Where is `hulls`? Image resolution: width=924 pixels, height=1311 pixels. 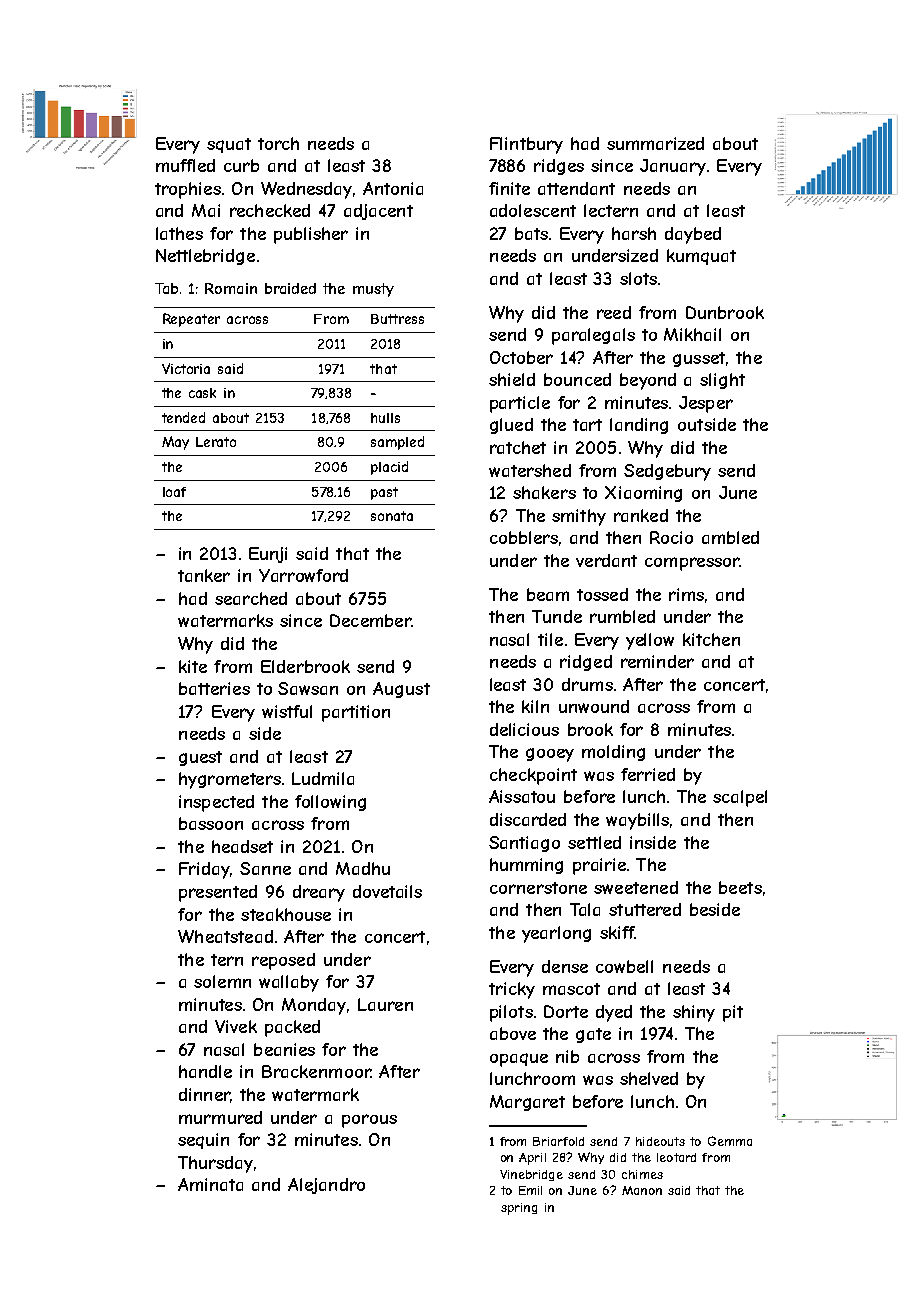 hulls is located at coordinates (385, 418).
